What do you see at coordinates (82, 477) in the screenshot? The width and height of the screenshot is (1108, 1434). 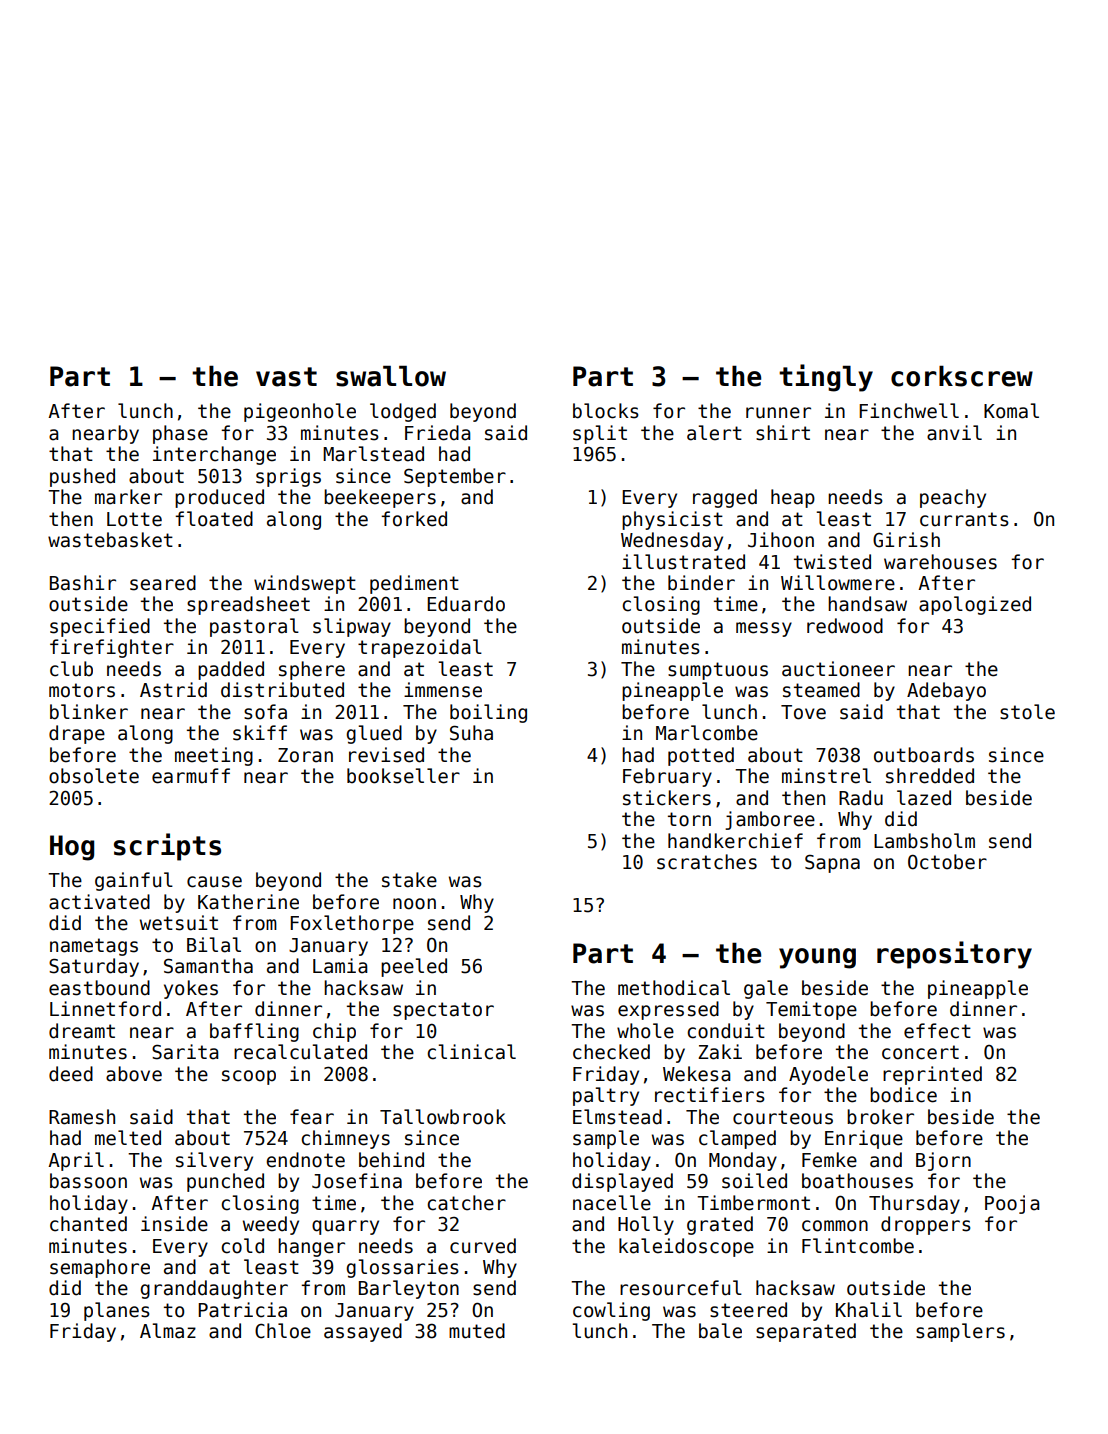 I see `pushed` at bounding box center [82, 477].
